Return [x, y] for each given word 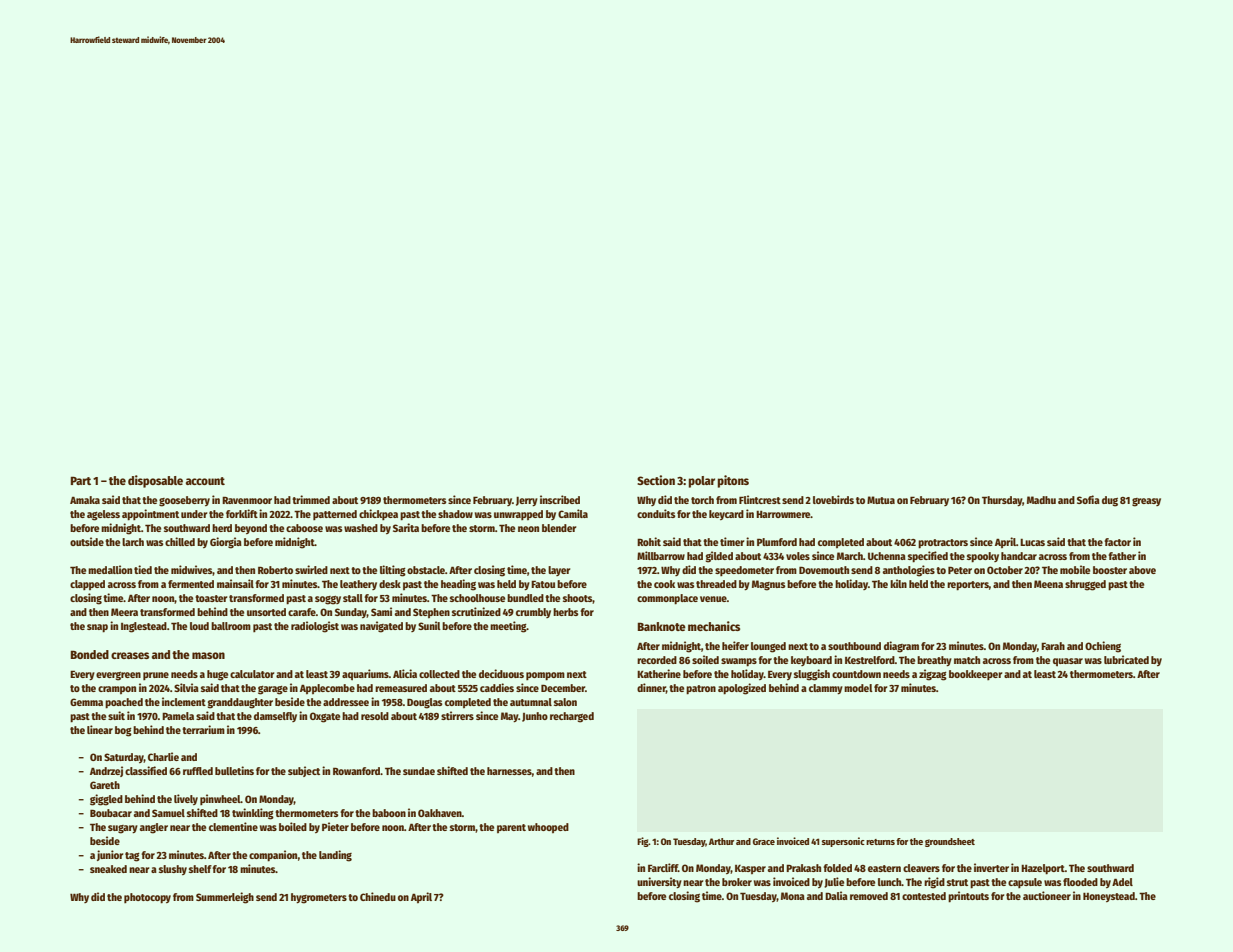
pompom [545, 676]
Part [81, 480]
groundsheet [950, 842]
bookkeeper [975, 675]
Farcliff [663, 867]
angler [154, 828]
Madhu [1041, 500]
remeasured [401, 688]
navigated [381, 627]
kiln [898, 583]
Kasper [750, 869]
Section [656, 480]
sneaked [108, 869]
